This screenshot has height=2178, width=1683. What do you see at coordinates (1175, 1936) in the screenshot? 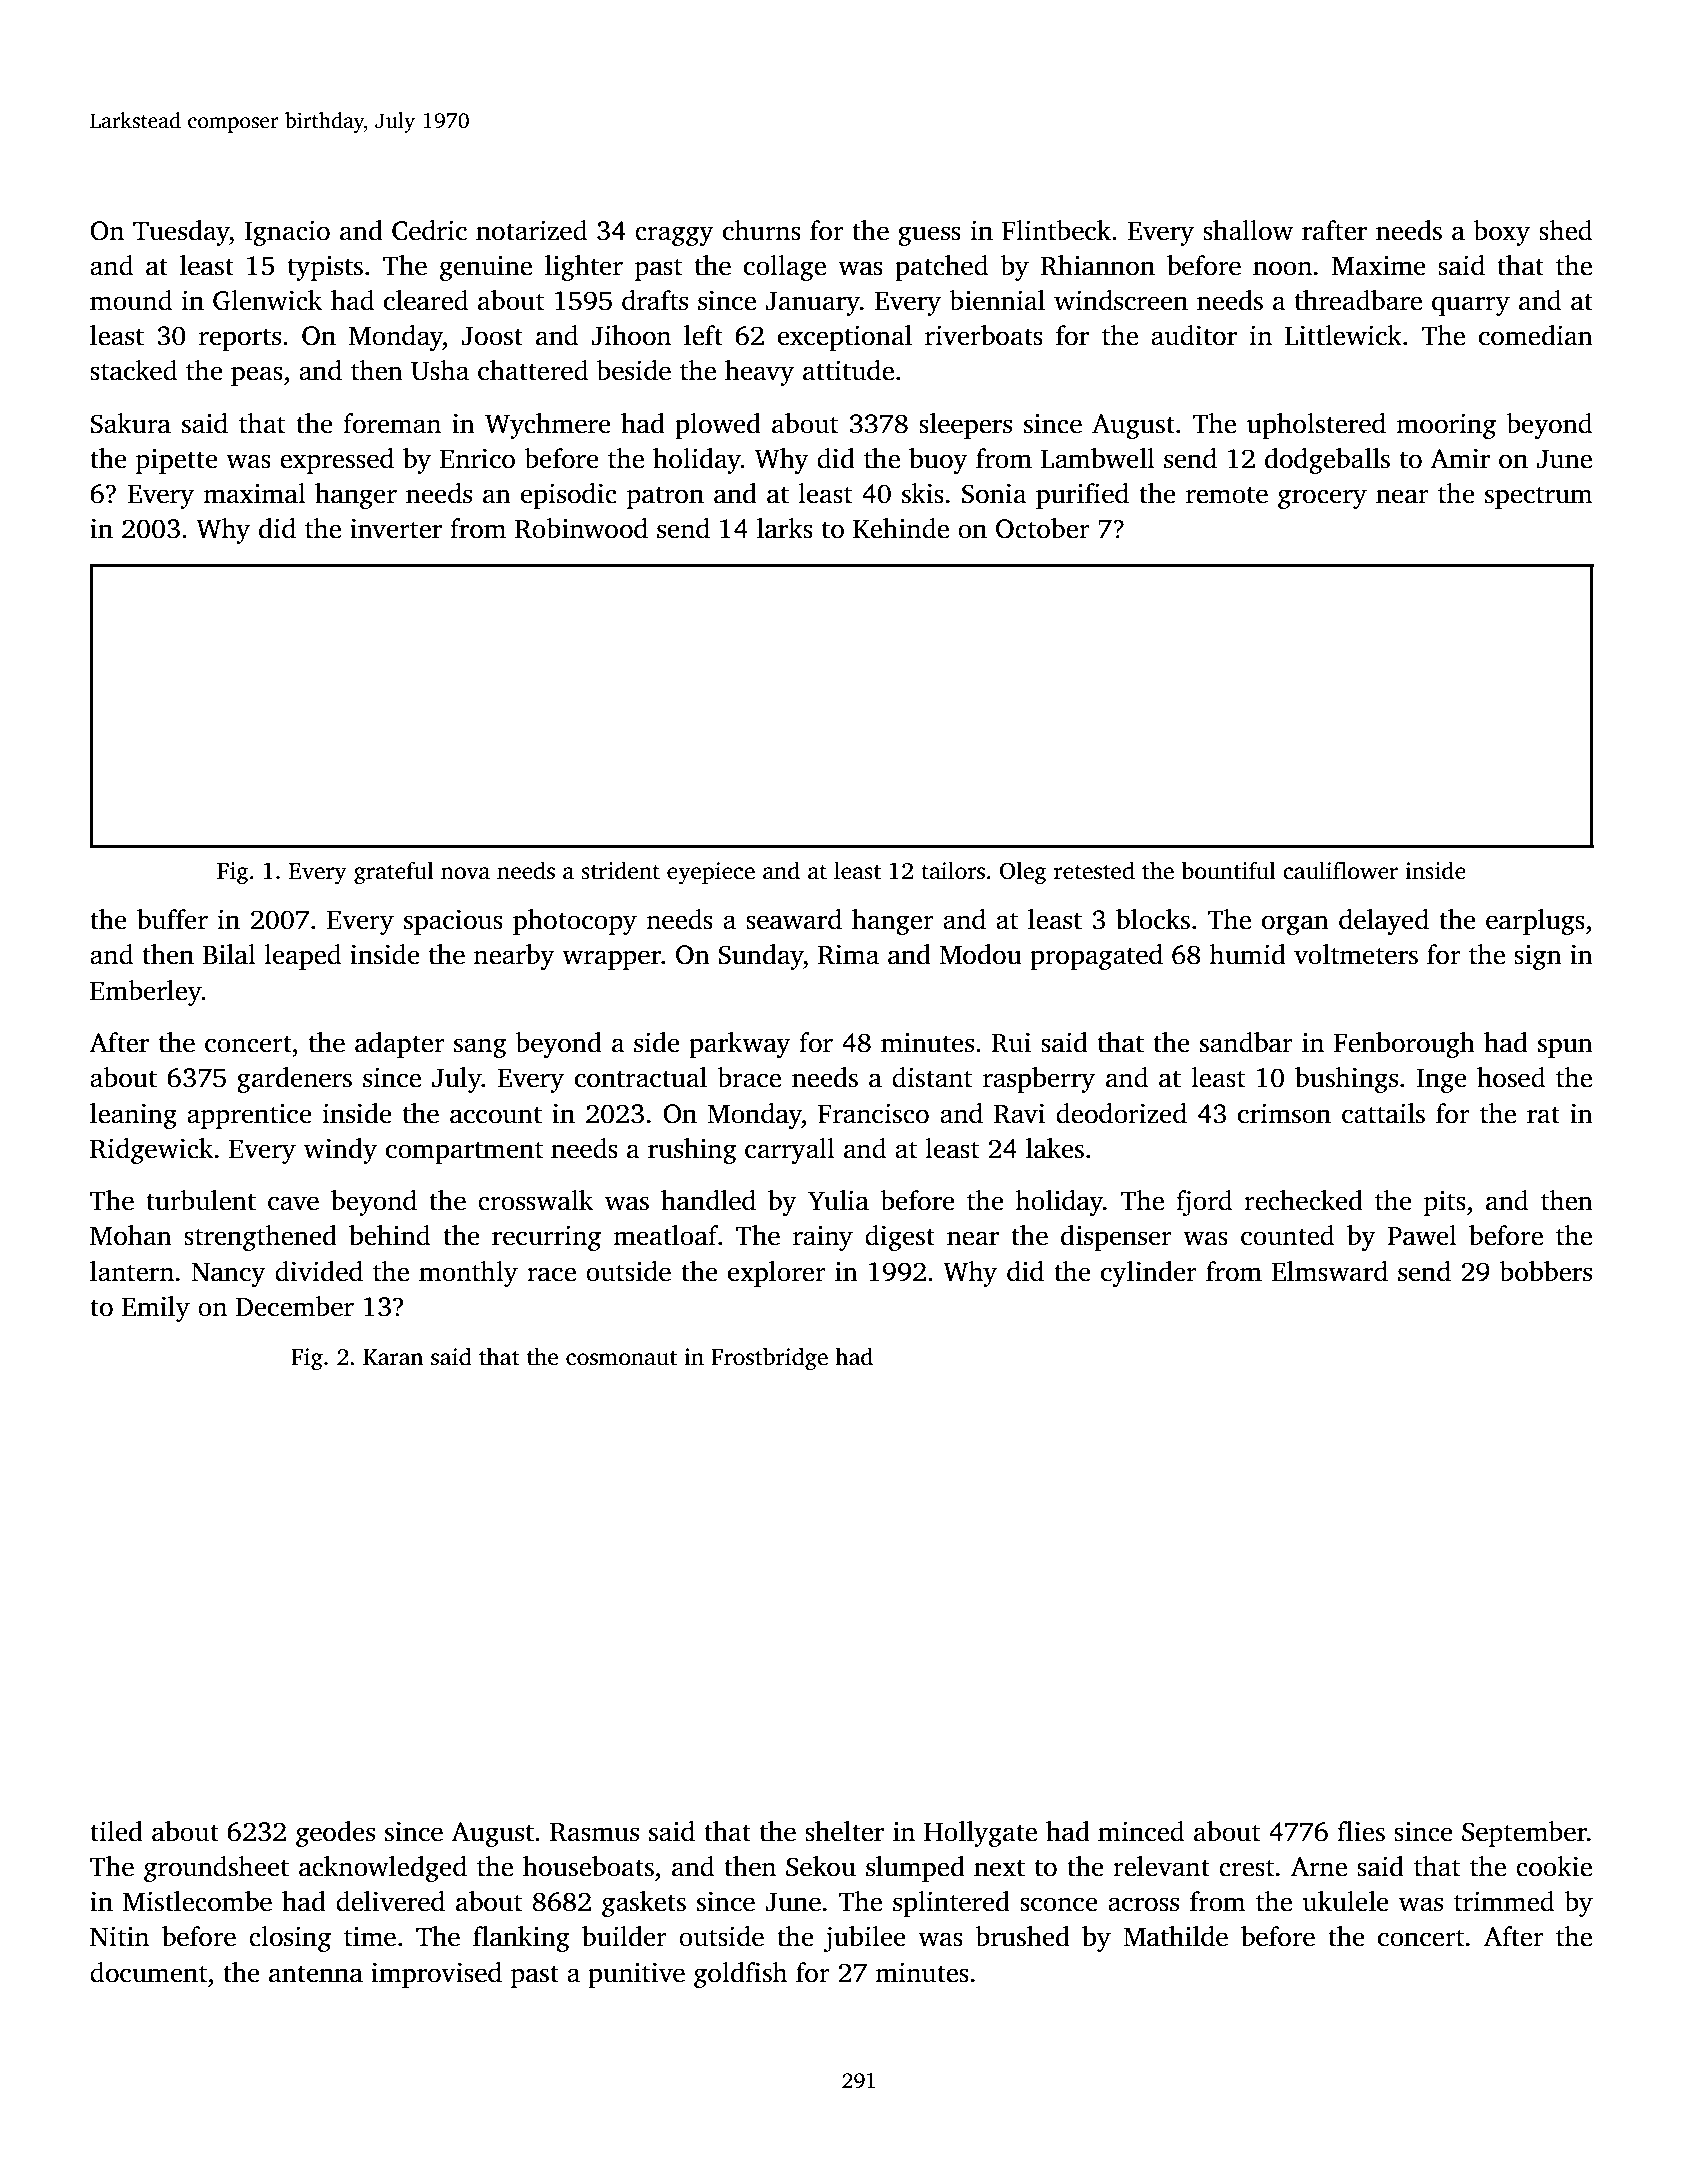
I see `Mathilde` at bounding box center [1175, 1936].
